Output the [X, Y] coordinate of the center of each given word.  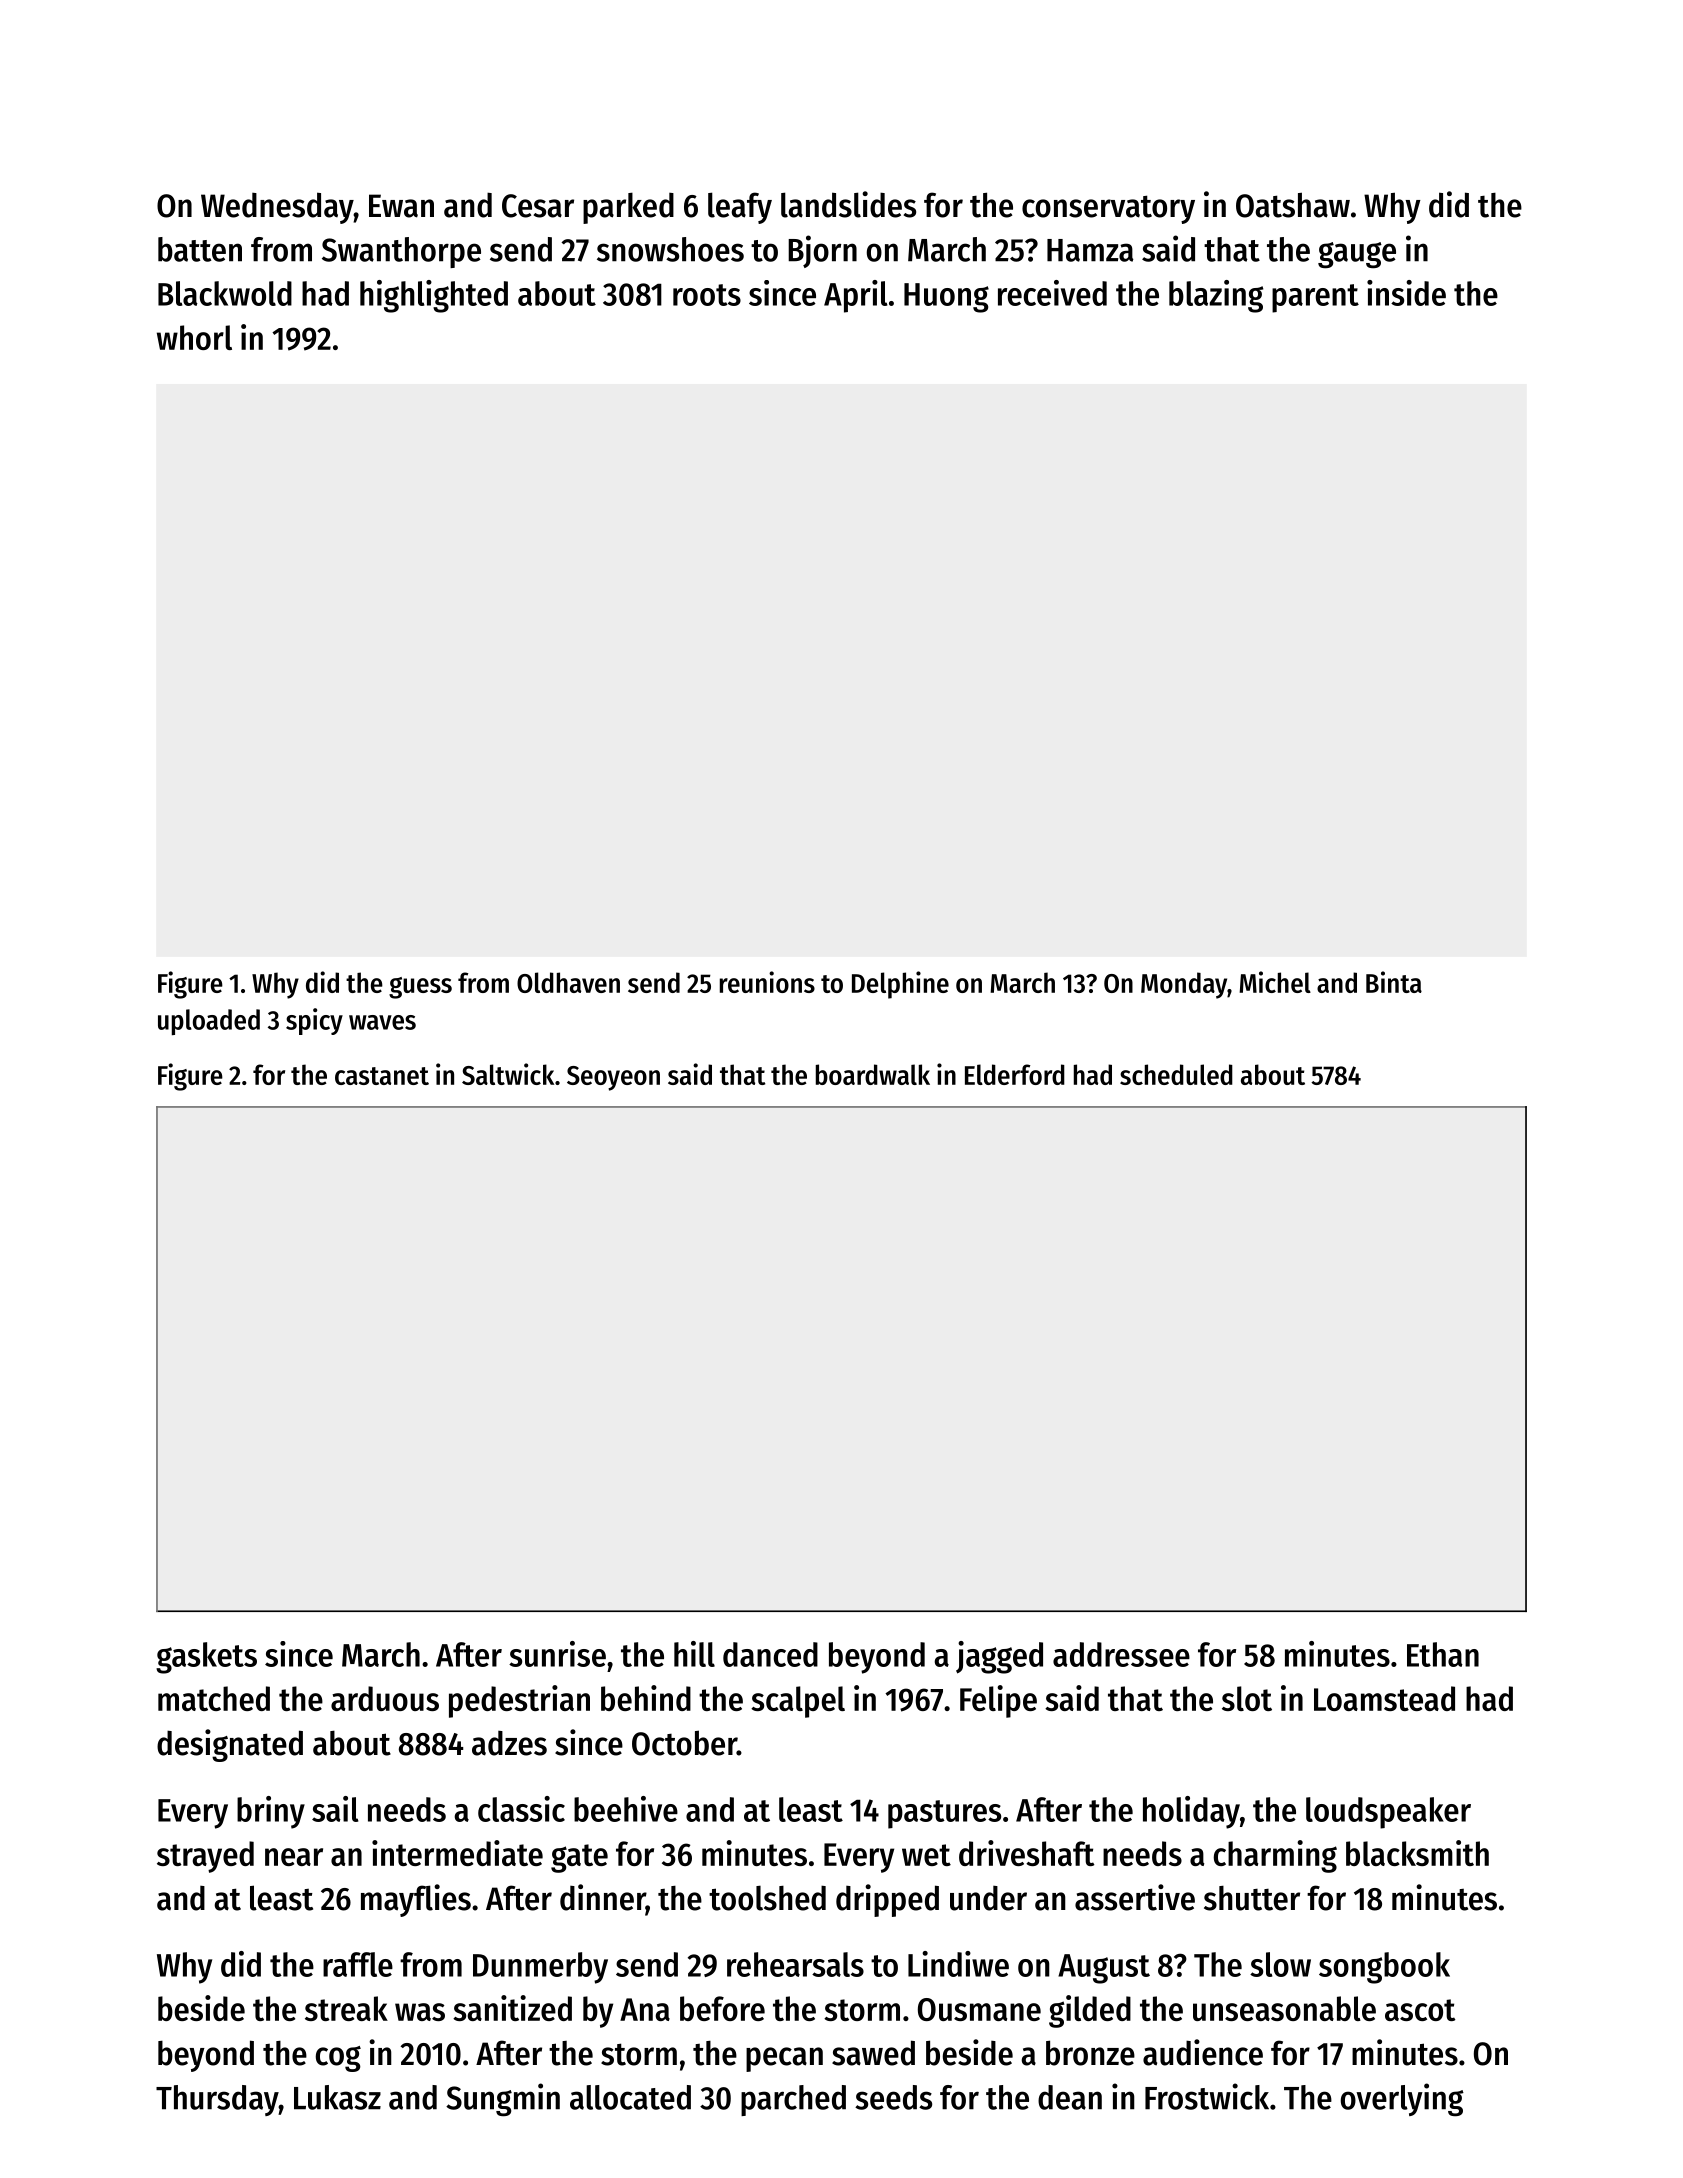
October [684, 1743]
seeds [893, 2097]
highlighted [434, 296]
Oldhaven [568, 982]
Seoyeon [613, 1078]
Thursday [217, 2100]
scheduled [1176, 1074]
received [1052, 293]
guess [420, 988]
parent [1315, 298]
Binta [1394, 982]
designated [230, 1745]
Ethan [1443, 1654]
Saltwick [508, 1074]
